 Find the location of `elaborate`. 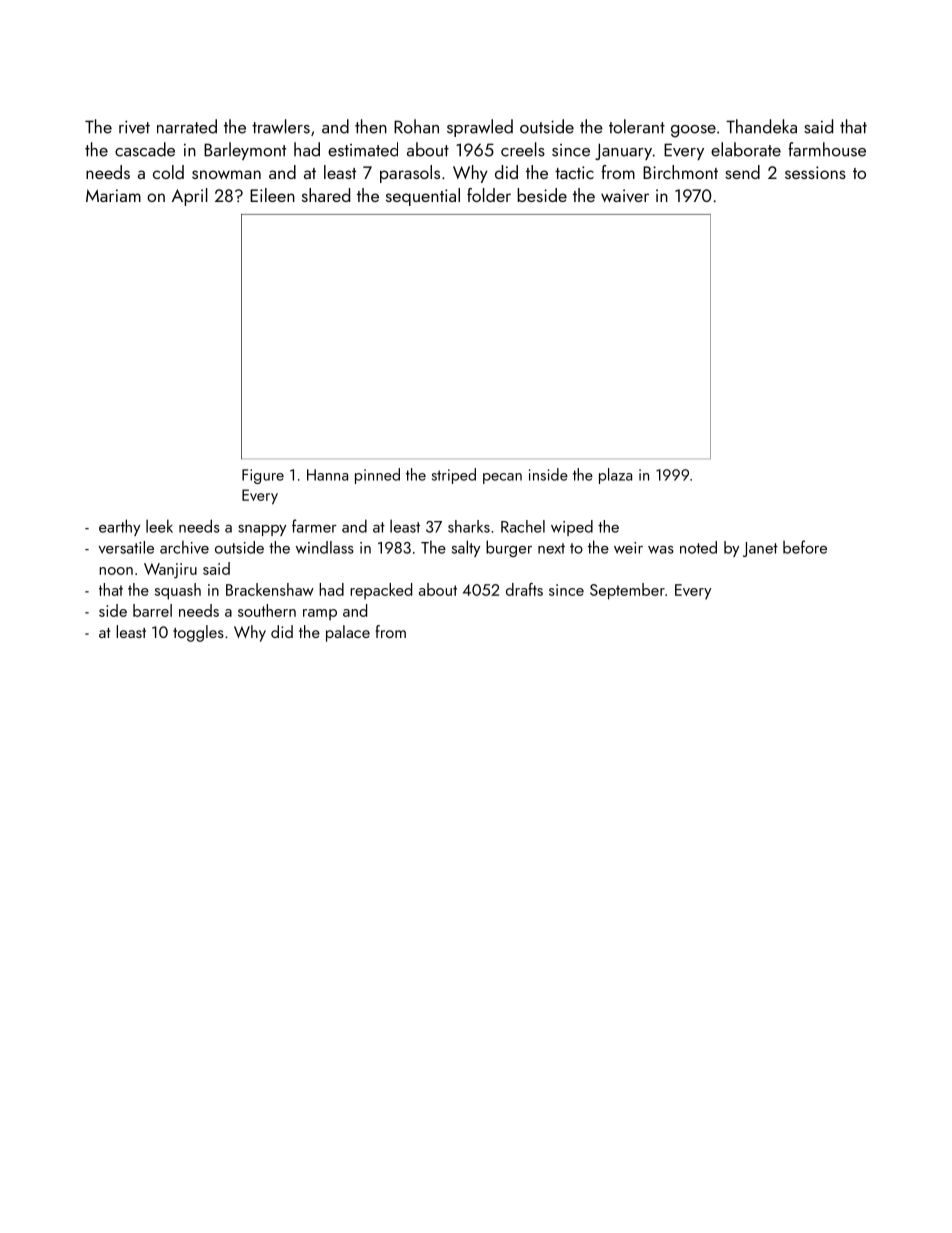

elaborate is located at coordinates (746, 149).
